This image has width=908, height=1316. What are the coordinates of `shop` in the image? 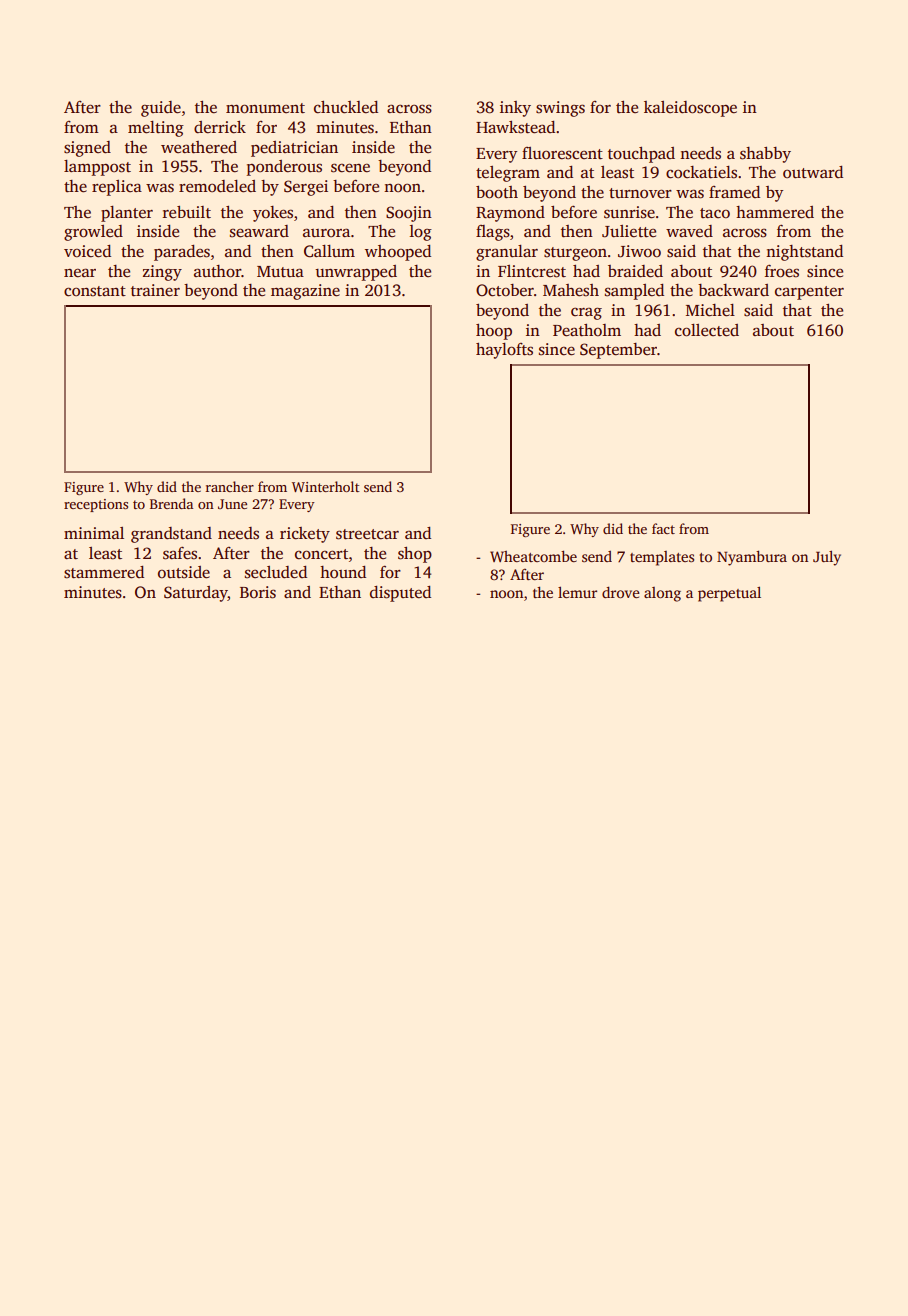 It's located at (415, 555).
